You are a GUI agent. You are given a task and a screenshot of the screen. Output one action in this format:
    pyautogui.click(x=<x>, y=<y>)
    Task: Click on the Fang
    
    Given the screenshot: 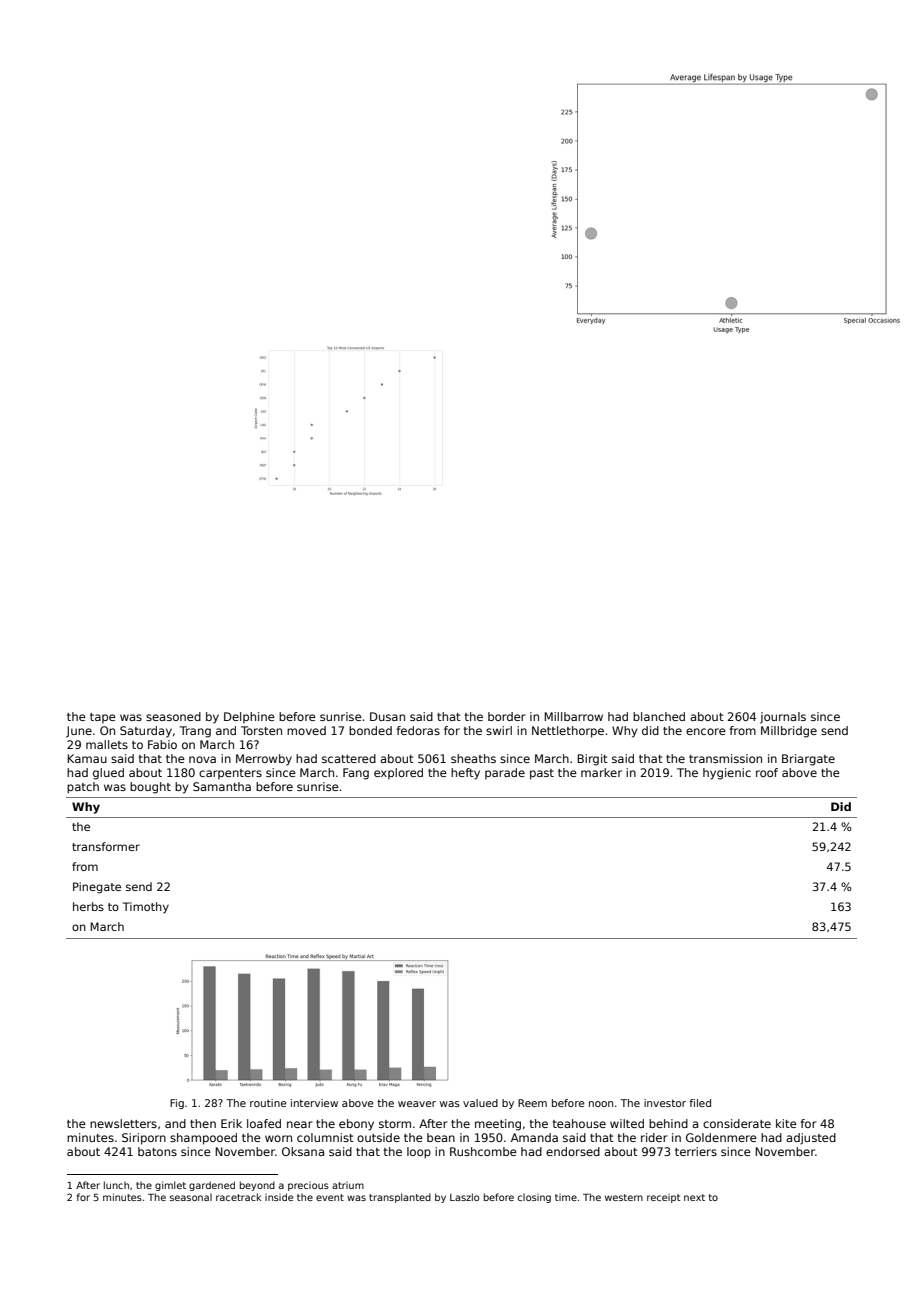 What is the action you would take?
    pyautogui.click(x=356, y=774)
